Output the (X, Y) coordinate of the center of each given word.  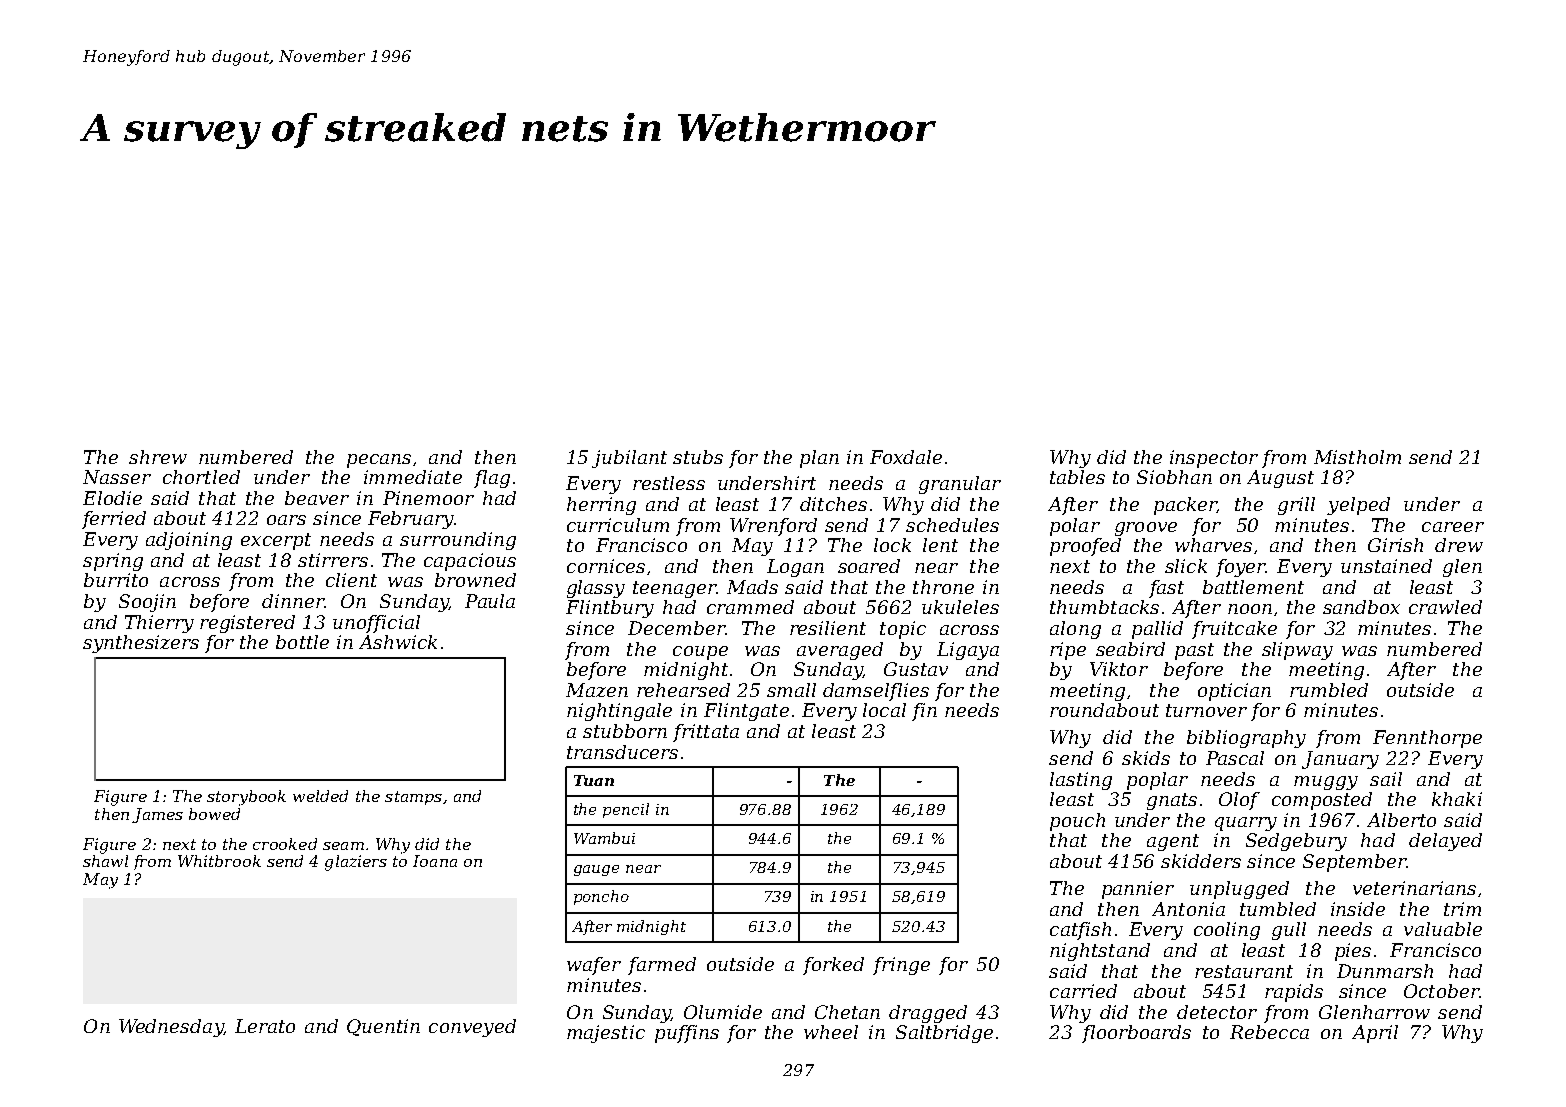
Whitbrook (219, 861)
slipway (1297, 651)
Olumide (723, 1012)
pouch (1077, 822)
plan (819, 459)
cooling (1227, 931)
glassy (596, 589)
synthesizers (141, 644)
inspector (1214, 459)
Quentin (383, 1027)
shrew (158, 457)
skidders (1201, 861)
